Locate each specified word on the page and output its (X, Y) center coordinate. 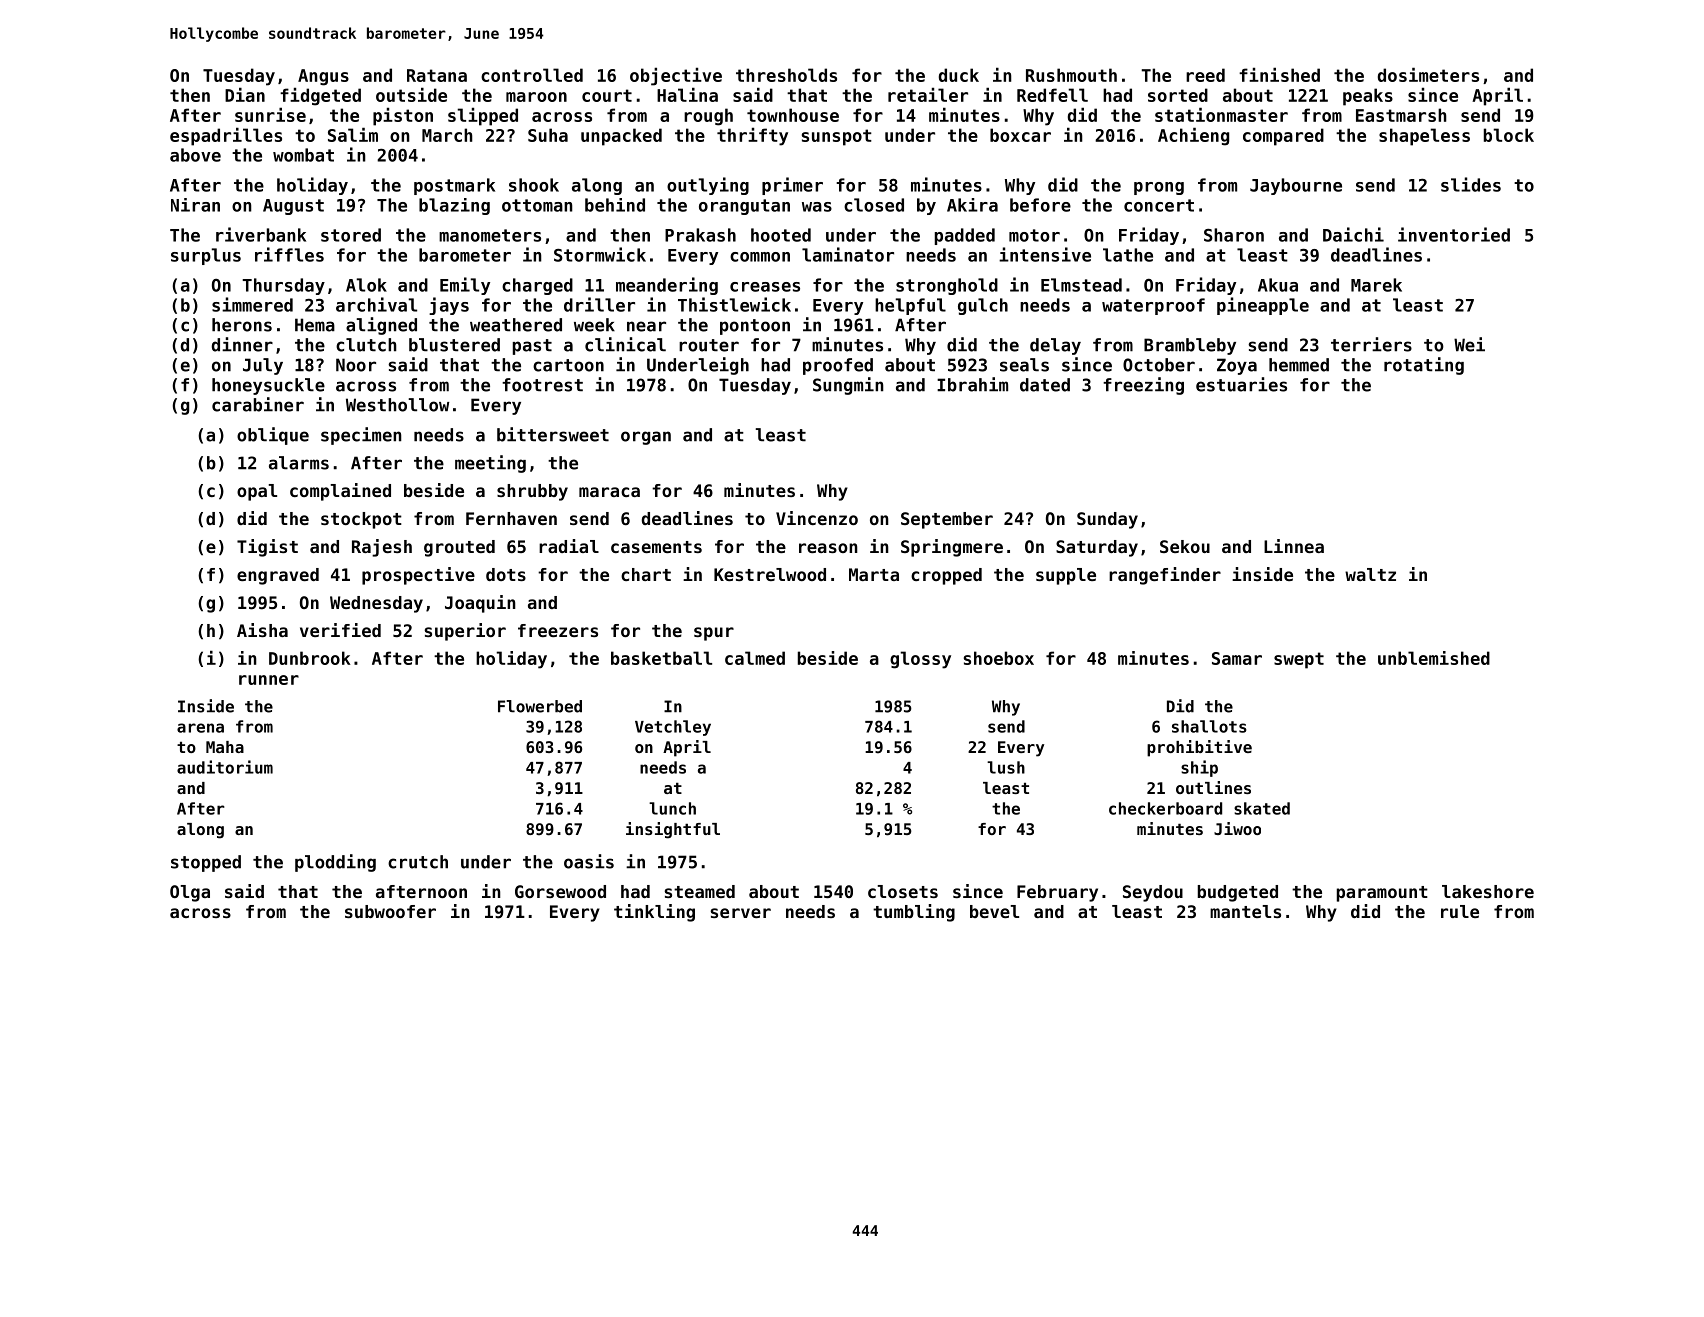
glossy (920, 660)
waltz (1370, 574)
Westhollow (397, 405)
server (741, 913)
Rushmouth (1071, 75)
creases (765, 287)
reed (1205, 75)
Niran (195, 205)
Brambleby (1190, 346)
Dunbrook (310, 658)
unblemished (1434, 658)
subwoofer (390, 911)
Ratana (437, 75)
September (947, 520)
